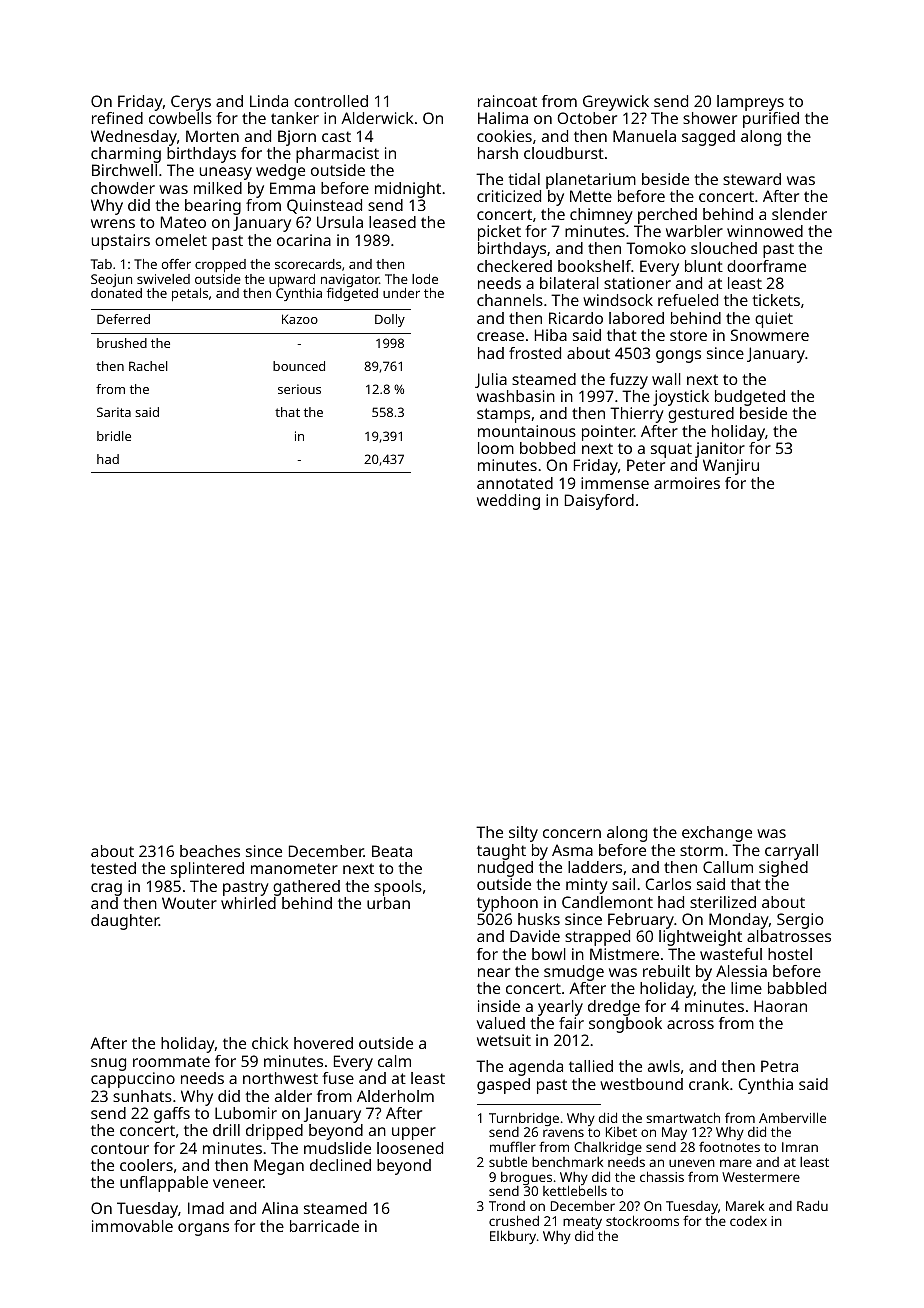 This image has height=1308, width=924. Describe the element at coordinates (299, 389) in the image. I see `serious` at that location.
